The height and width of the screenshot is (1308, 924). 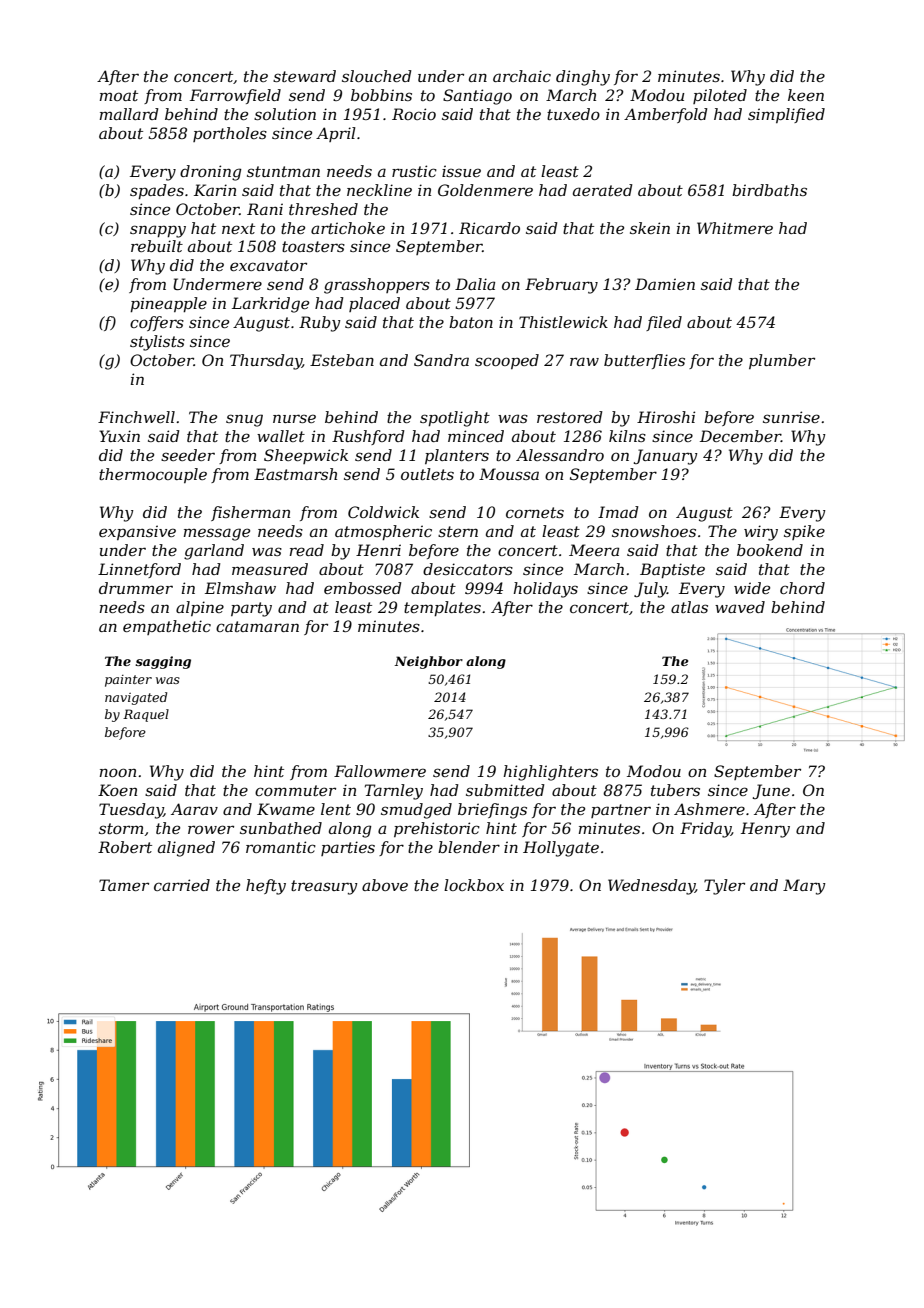 What do you see at coordinates (167, 627) in the screenshot?
I see `empathetic` at bounding box center [167, 627].
